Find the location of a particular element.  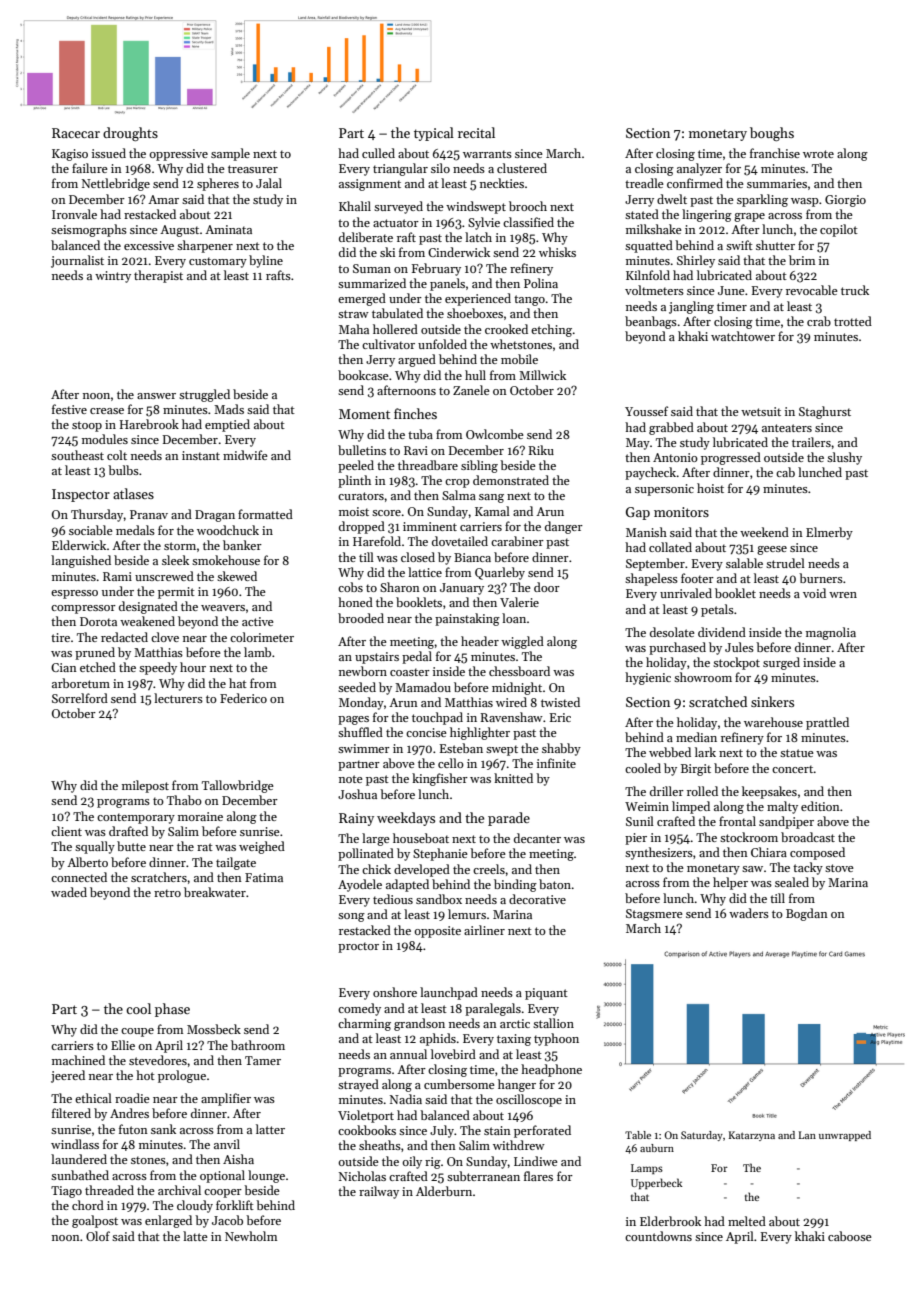

archival is located at coordinates (179, 1190).
